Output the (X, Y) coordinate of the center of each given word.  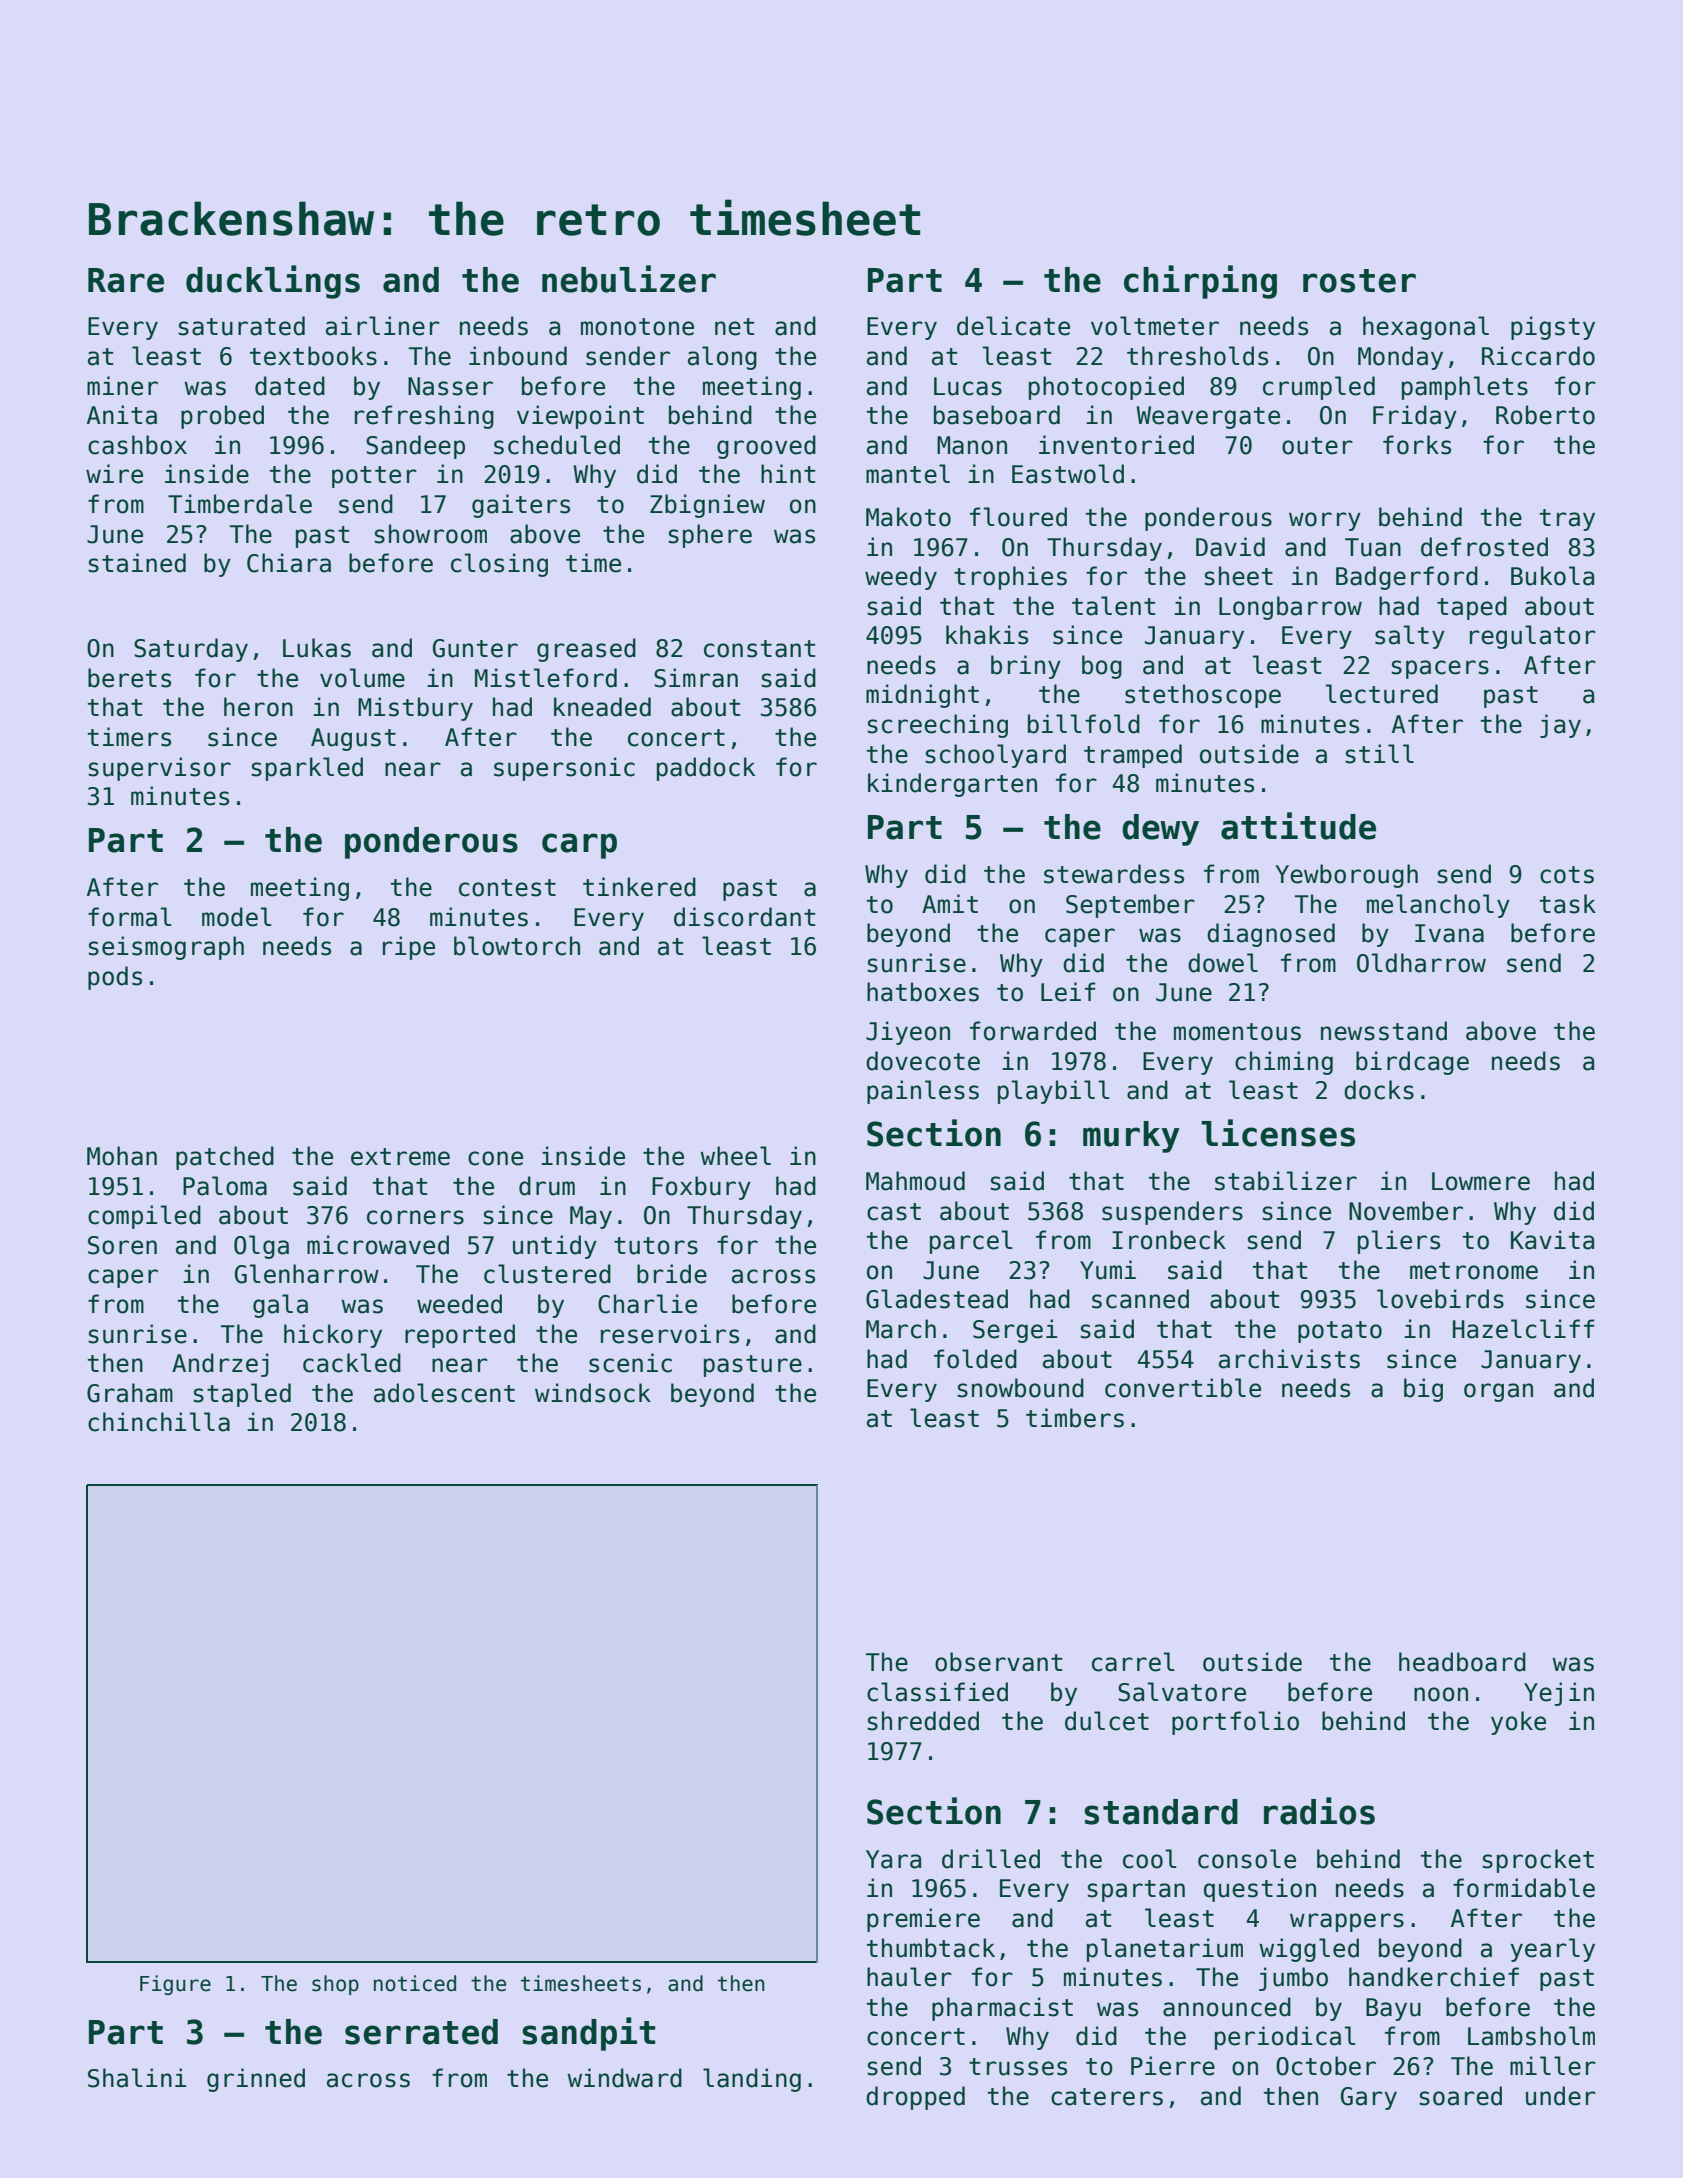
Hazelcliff (1524, 1329)
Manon (972, 445)
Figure (175, 1985)
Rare (126, 280)
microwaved (378, 1245)
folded (975, 1359)
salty (1410, 637)
